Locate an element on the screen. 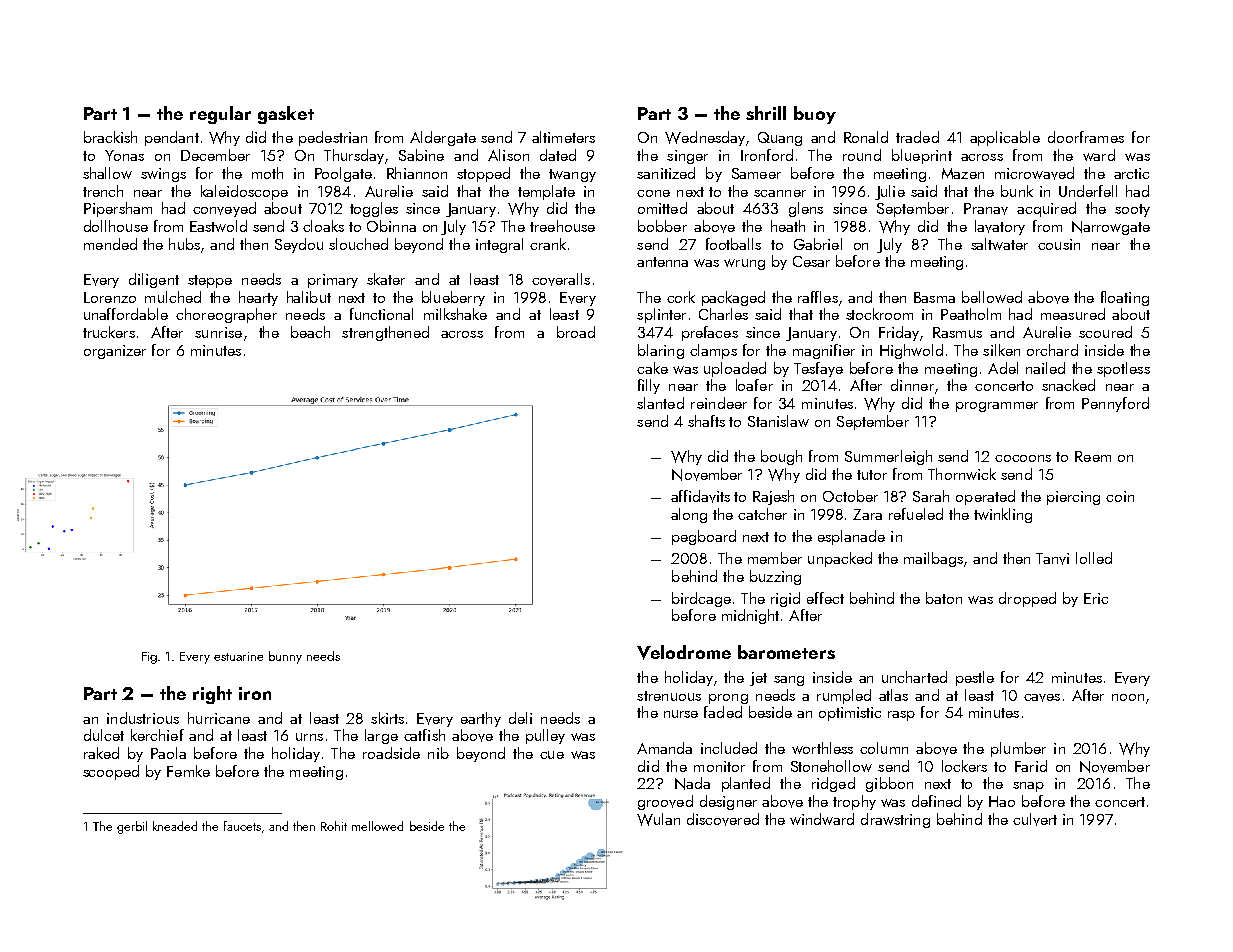 The image size is (1233, 952). Lorenzo is located at coordinates (110, 297).
